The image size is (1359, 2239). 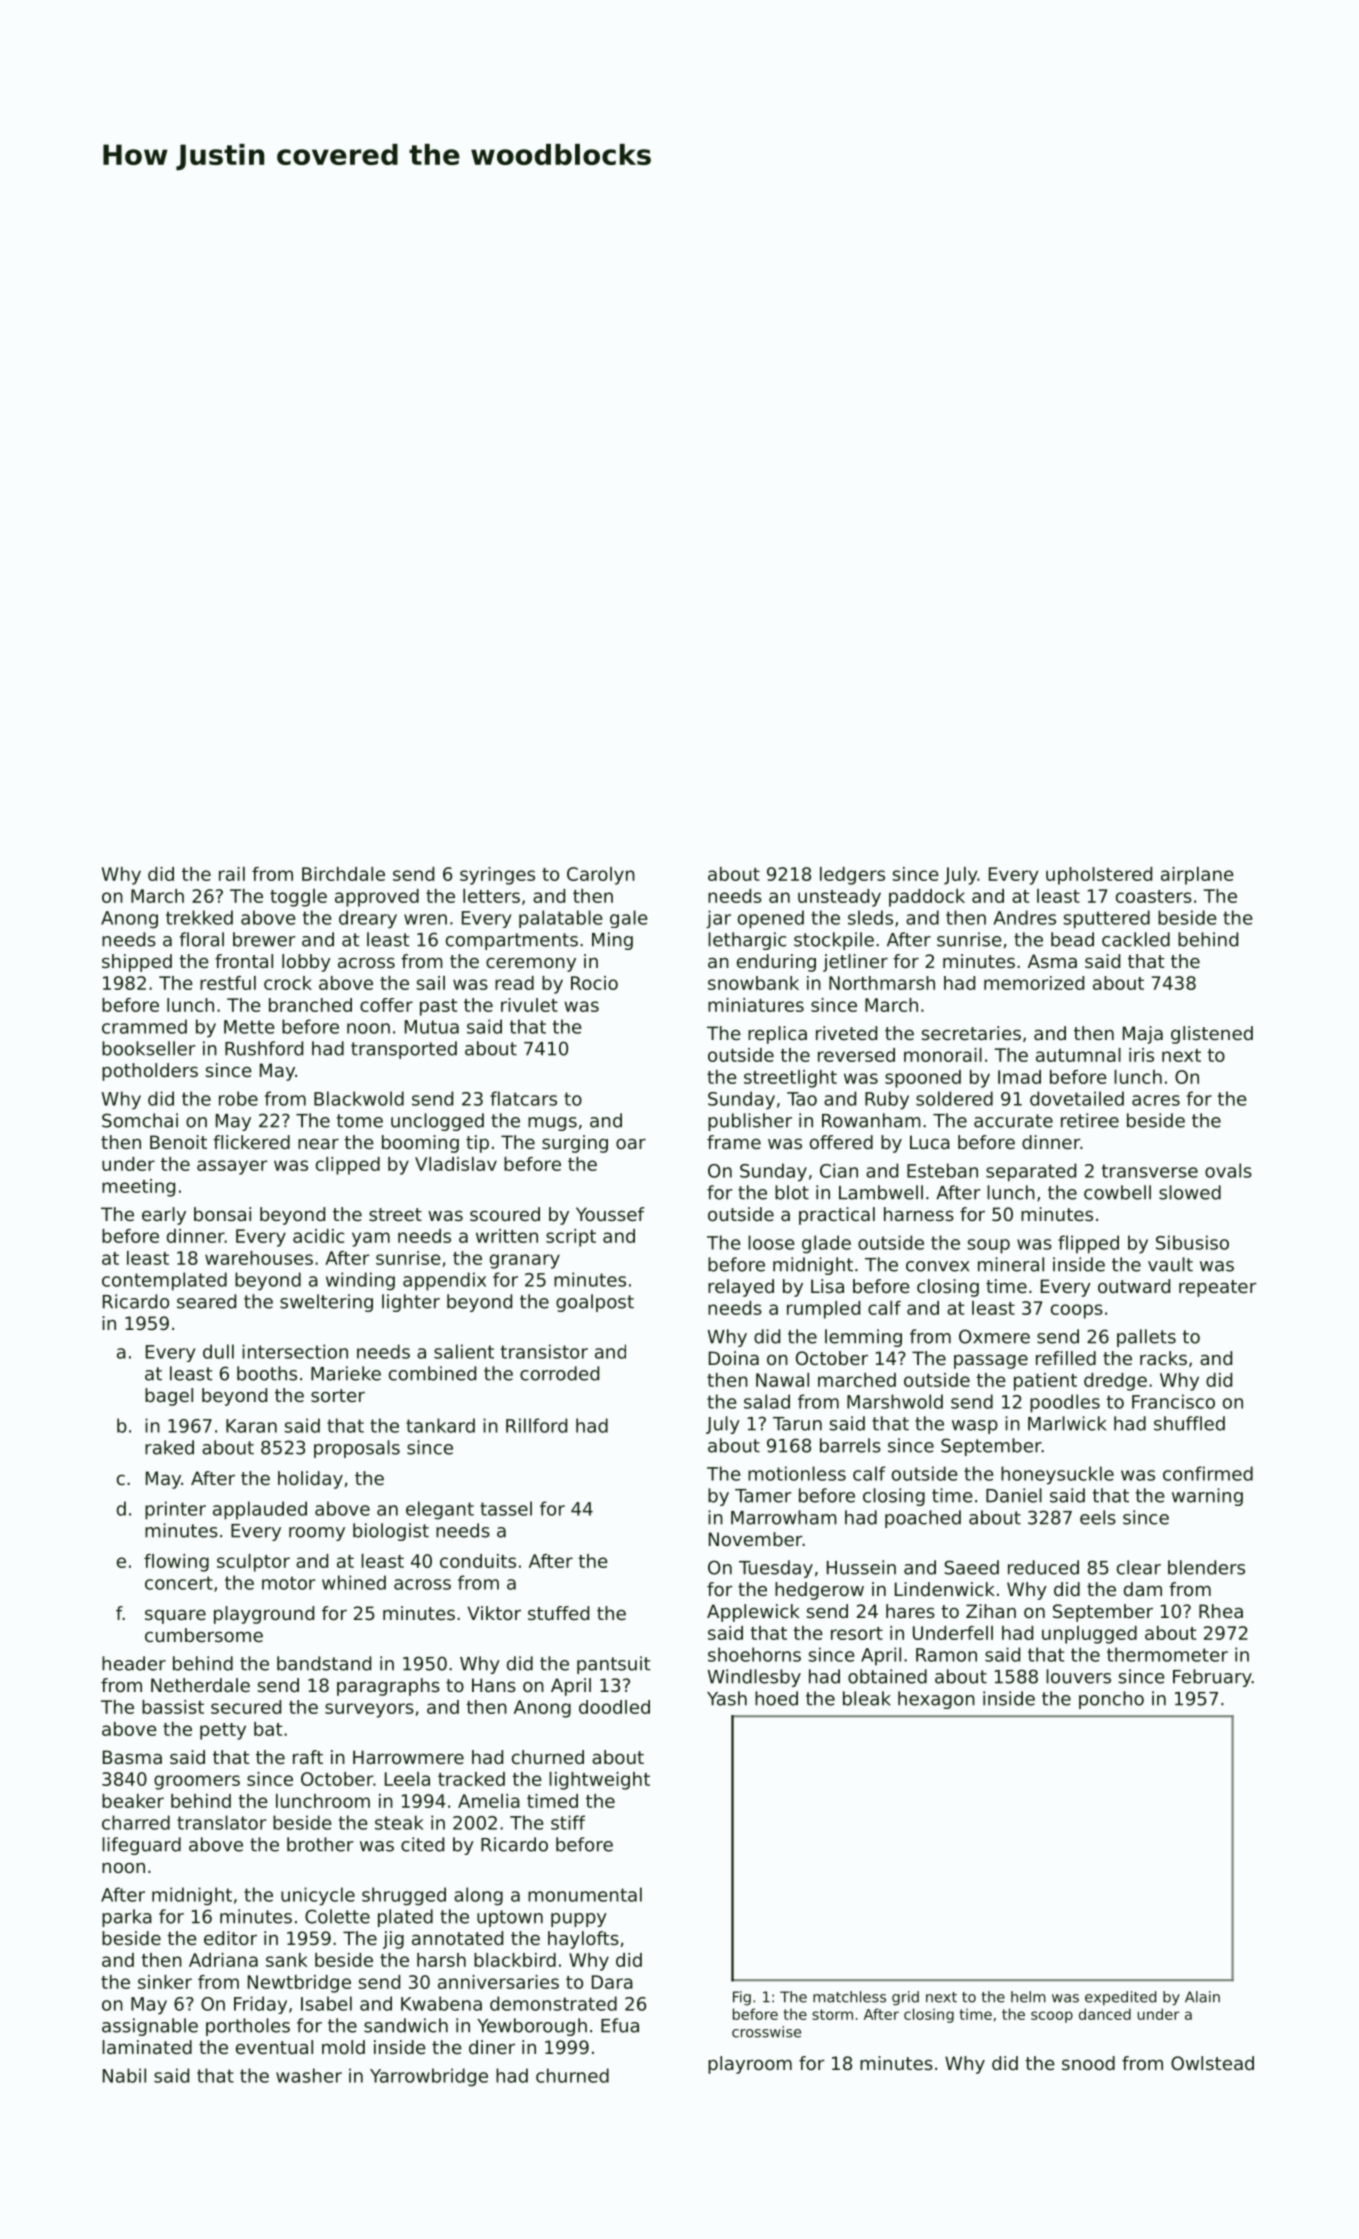 What do you see at coordinates (797, 1473) in the screenshot?
I see `motionless` at bounding box center [797, 1473].
